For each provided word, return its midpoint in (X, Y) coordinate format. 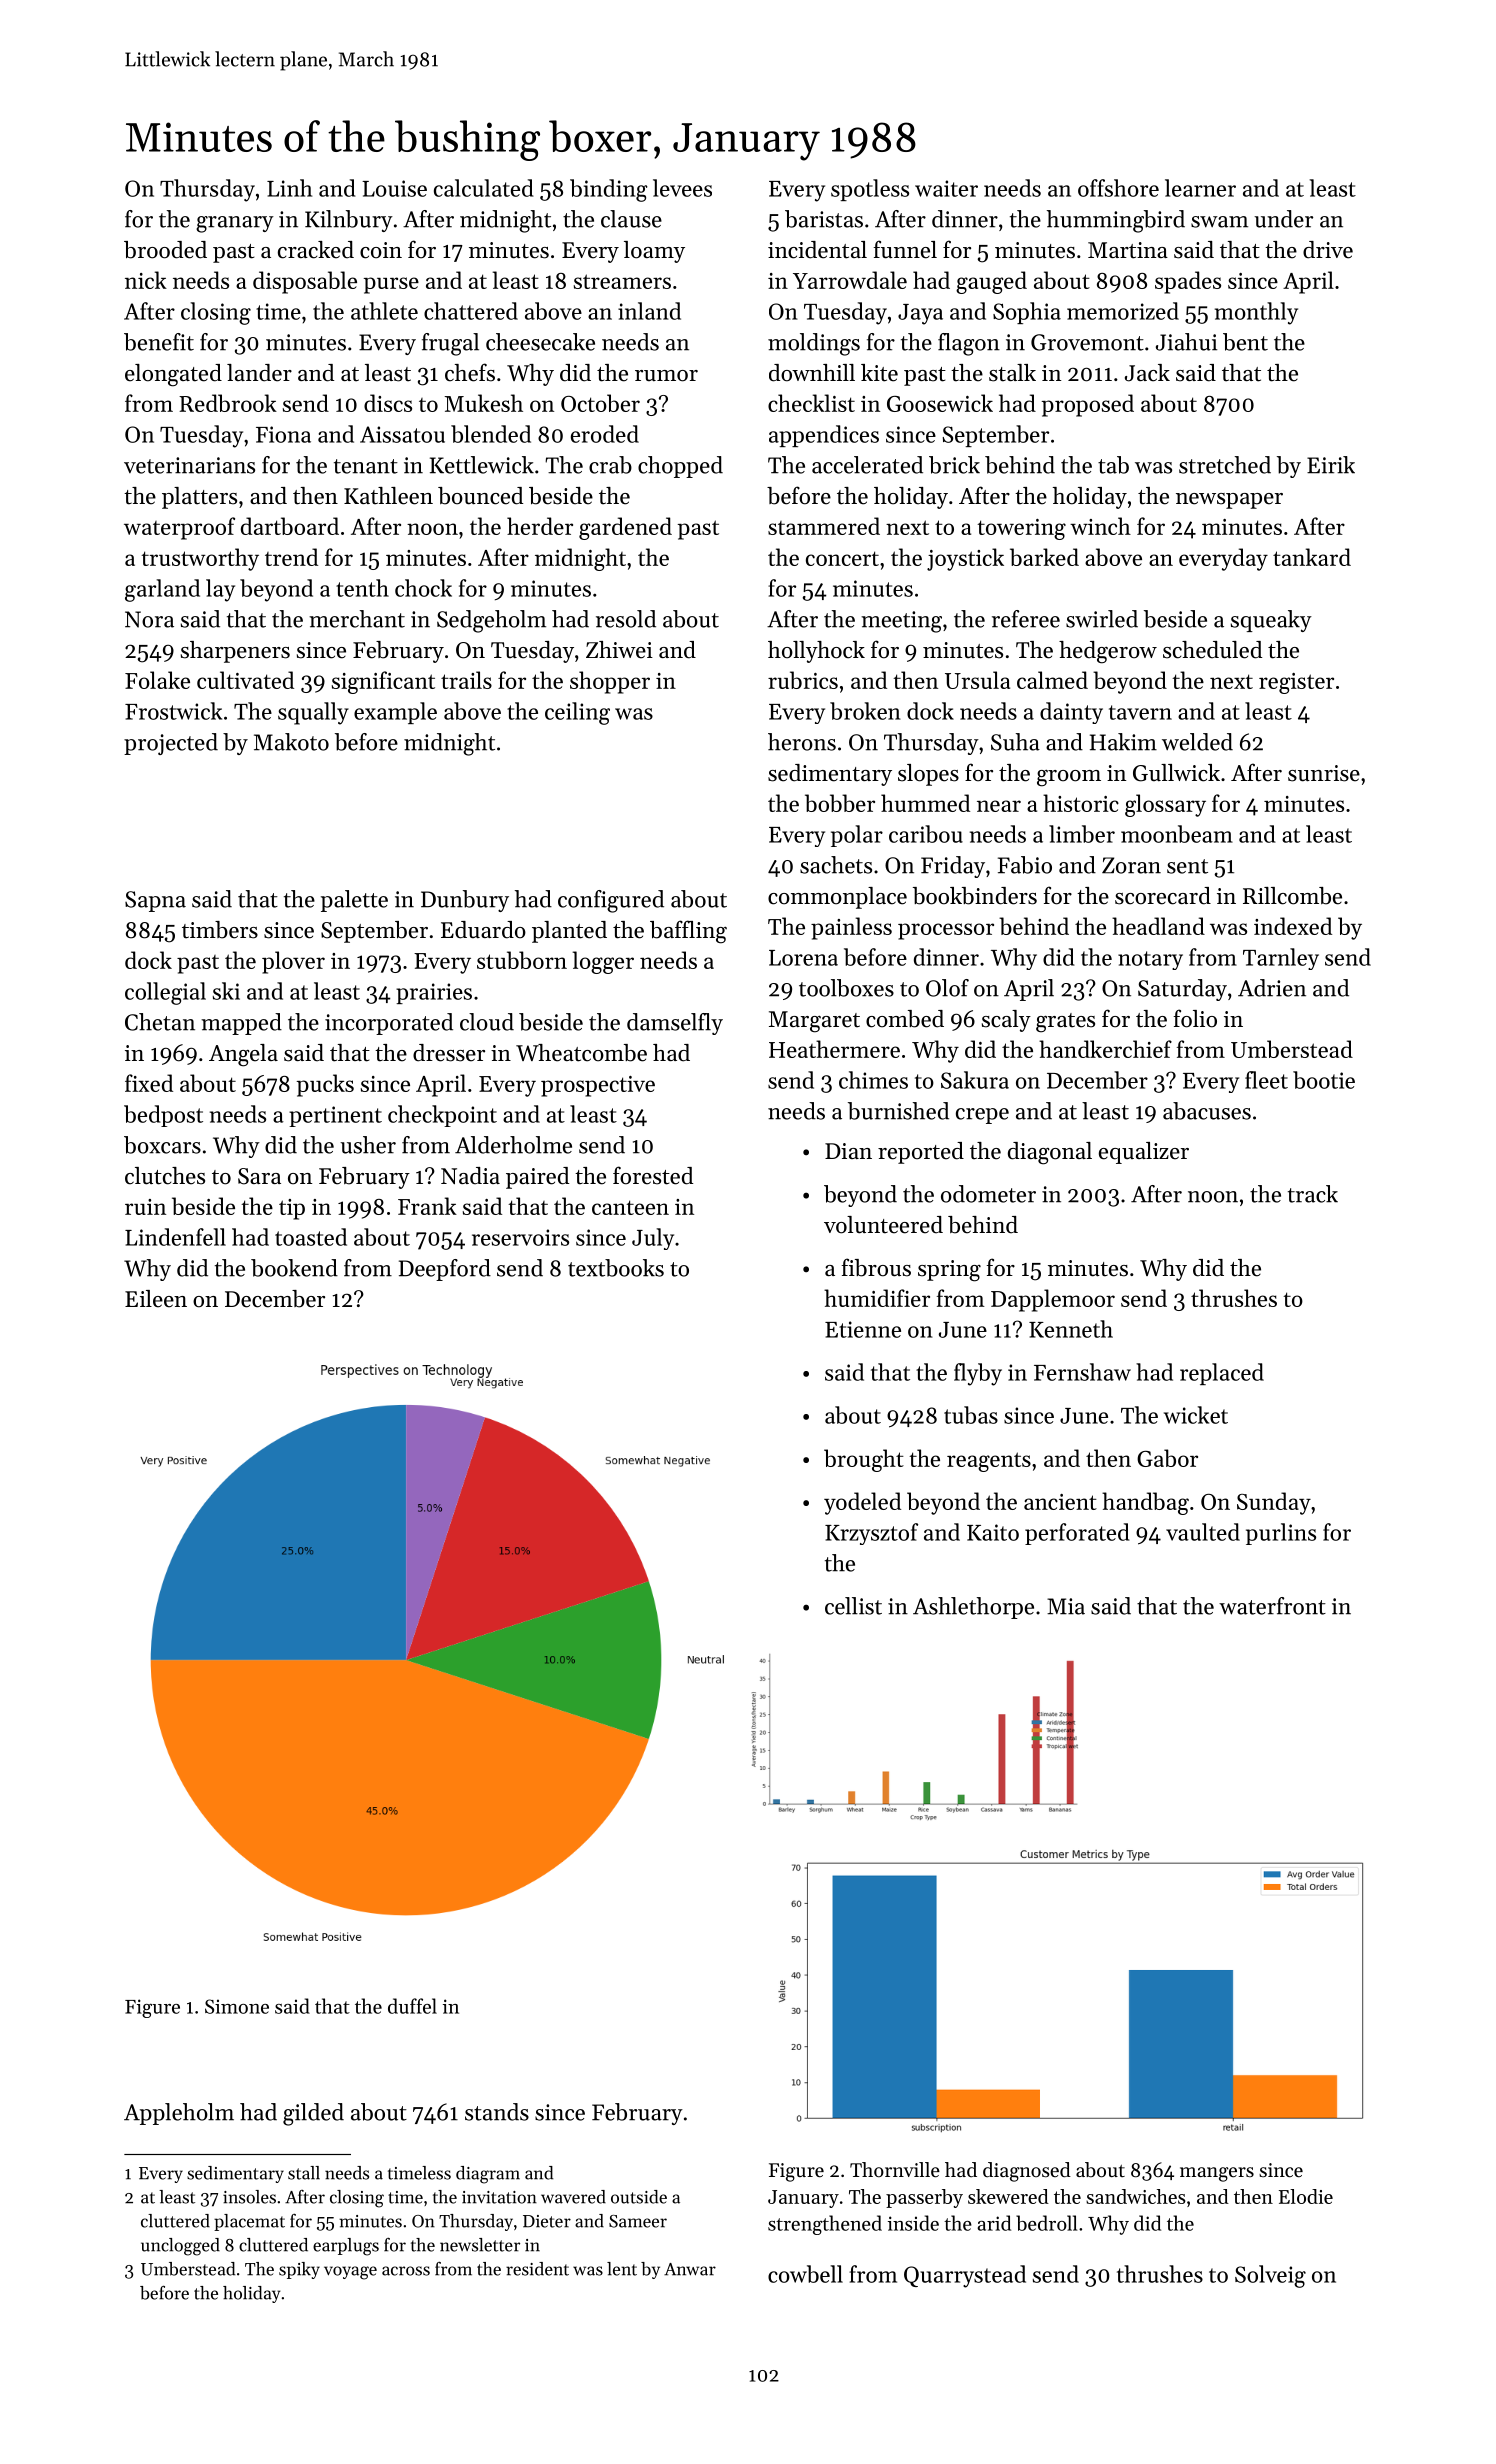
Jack (1147, 373)
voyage (350, 2273)
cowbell (805, 2274)
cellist (853, 1606)
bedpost (163, 1116)
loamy (654, 252)
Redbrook (228, 403)
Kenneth (1071, 1329)
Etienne (863, 1329)
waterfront (1272, 1606)
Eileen (156, 1299)
